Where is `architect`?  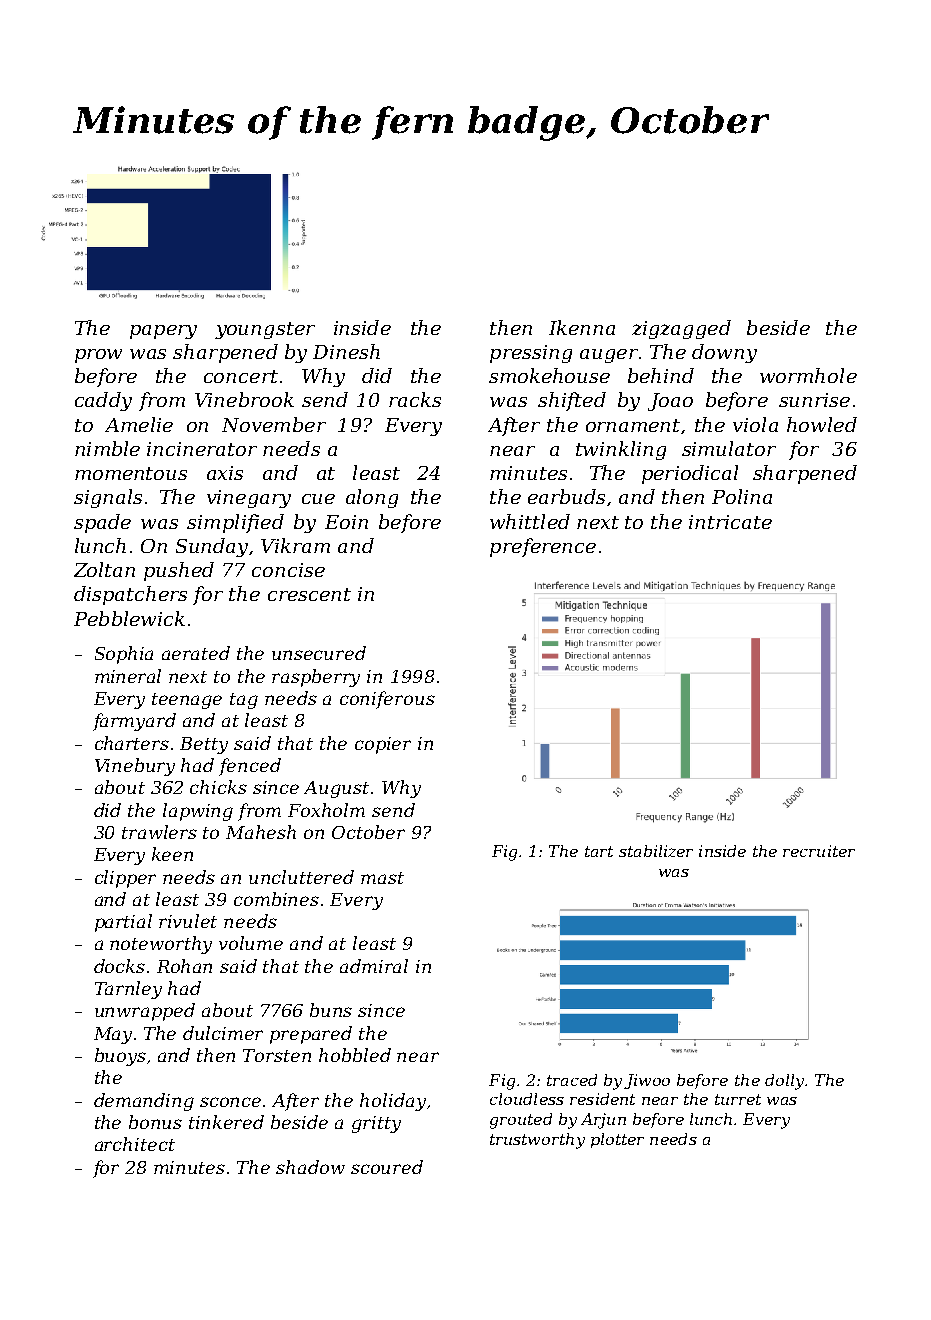
architect is located at coordinates (135, 1144).
